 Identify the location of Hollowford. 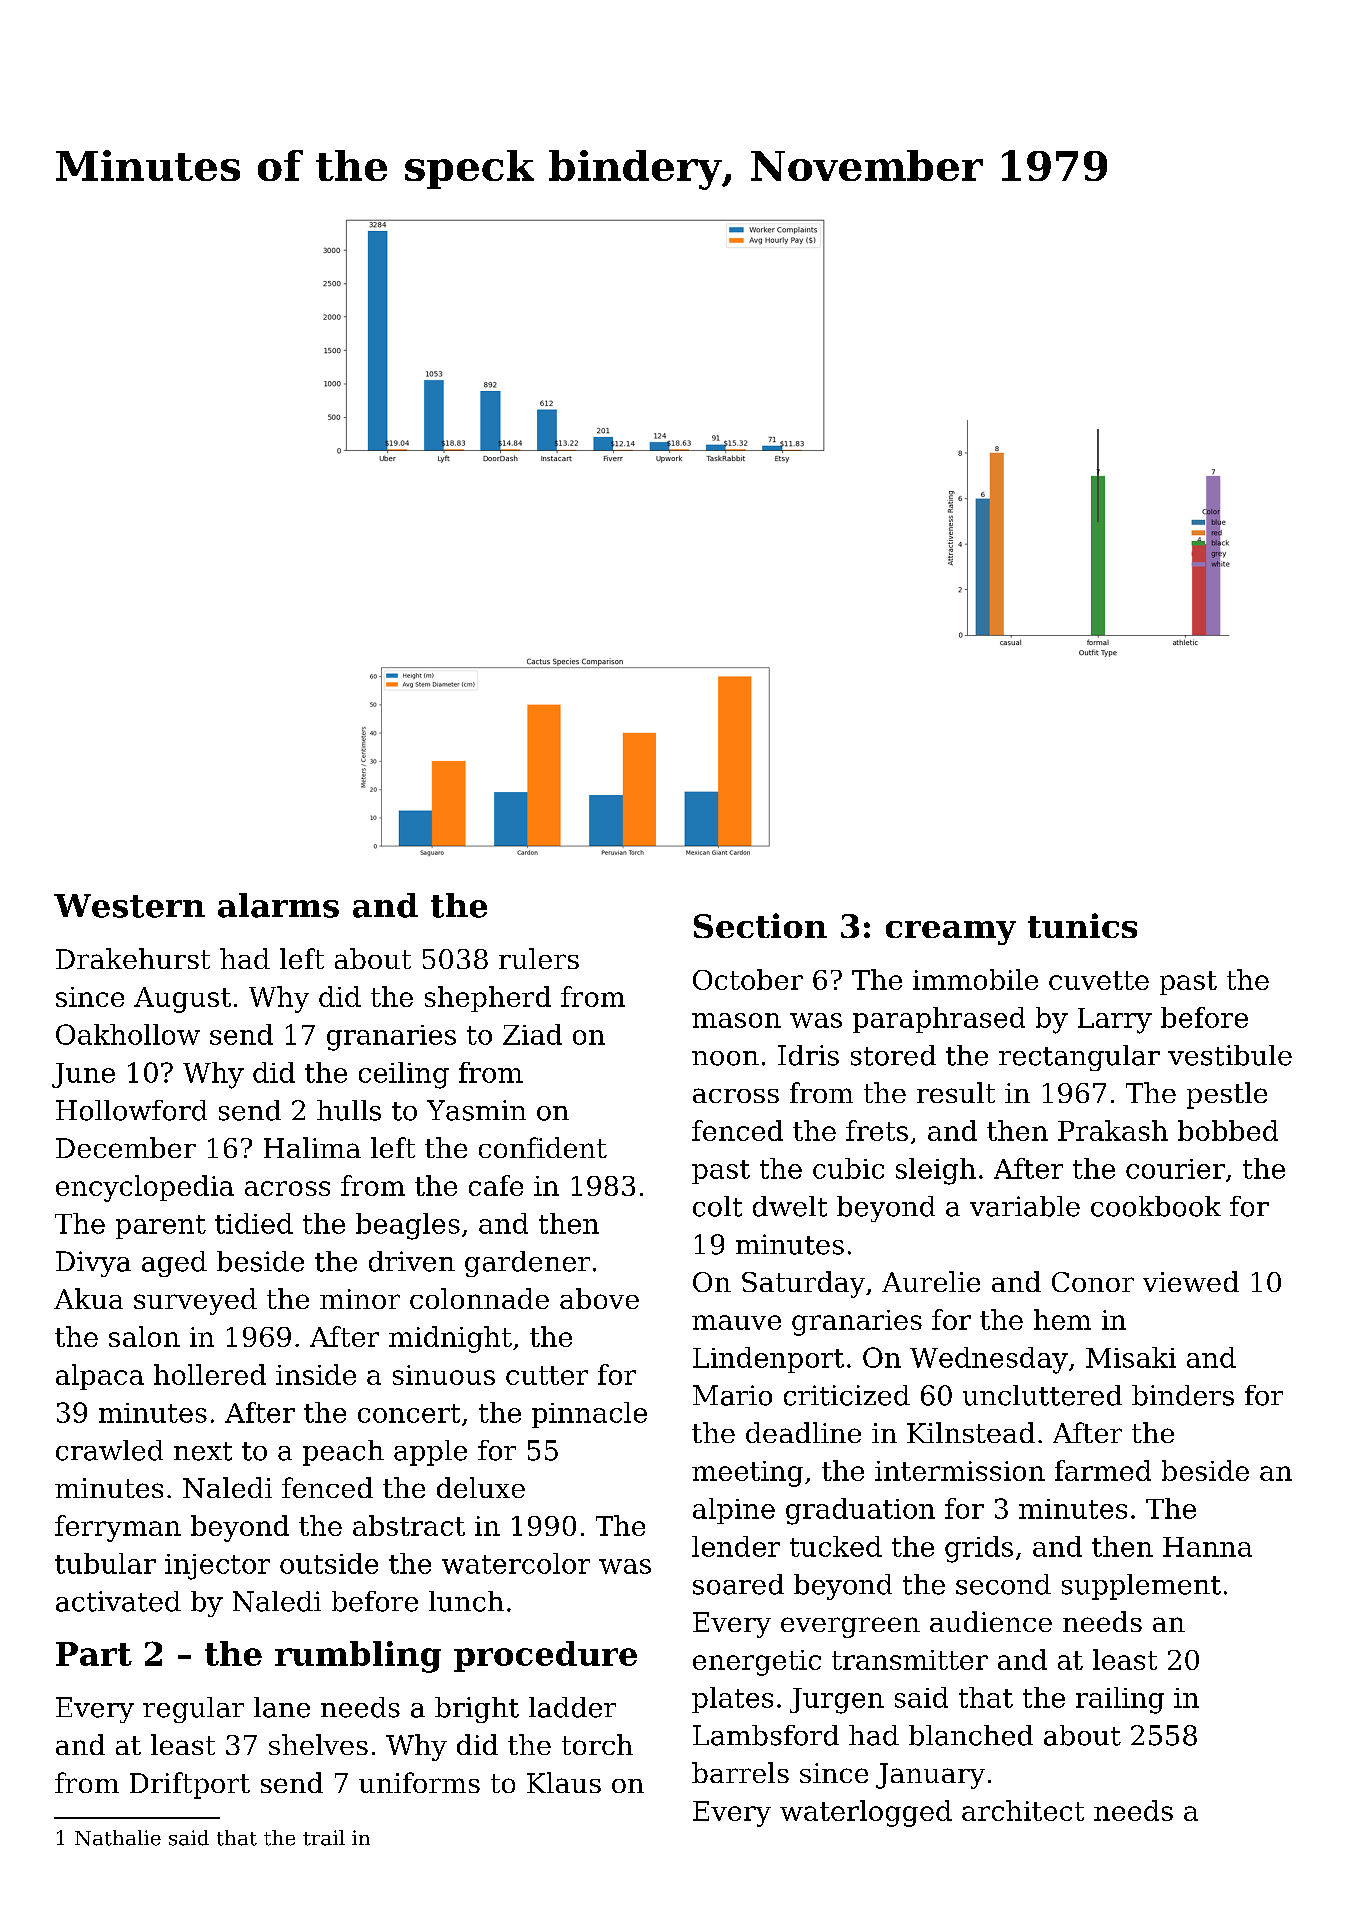
(131, 1110).
